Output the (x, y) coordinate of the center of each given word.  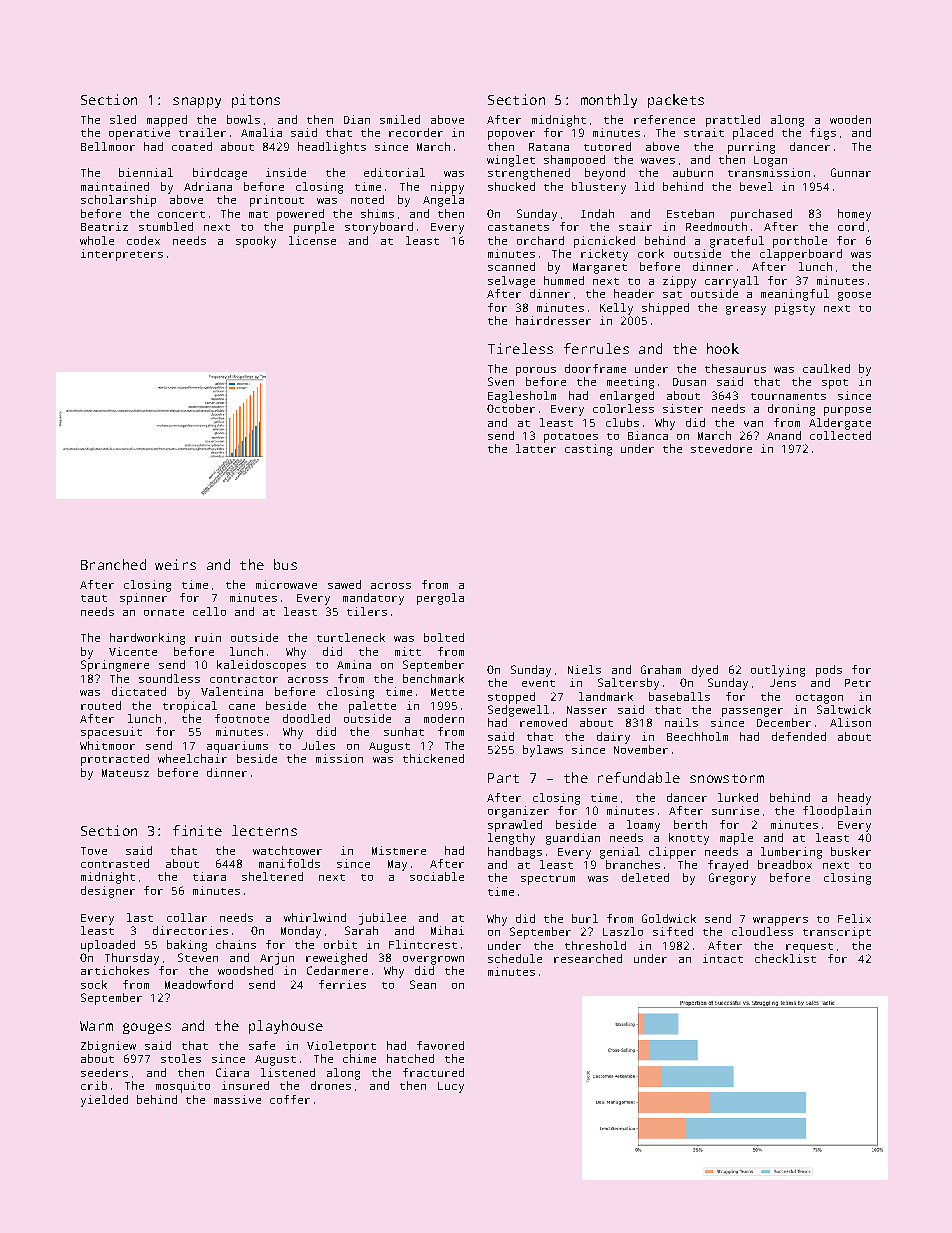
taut (94, 598)
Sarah (361, 930)
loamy (643, 826)
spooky (256, 242)
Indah (597, 213)
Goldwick (669, 918)
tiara (209, 876)
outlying (778, 671)
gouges (147, 1028)
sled (123, 119)
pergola (440, 599)
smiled (400, 119)
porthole (800, 242)
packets (676, 101)
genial (620, 853)
